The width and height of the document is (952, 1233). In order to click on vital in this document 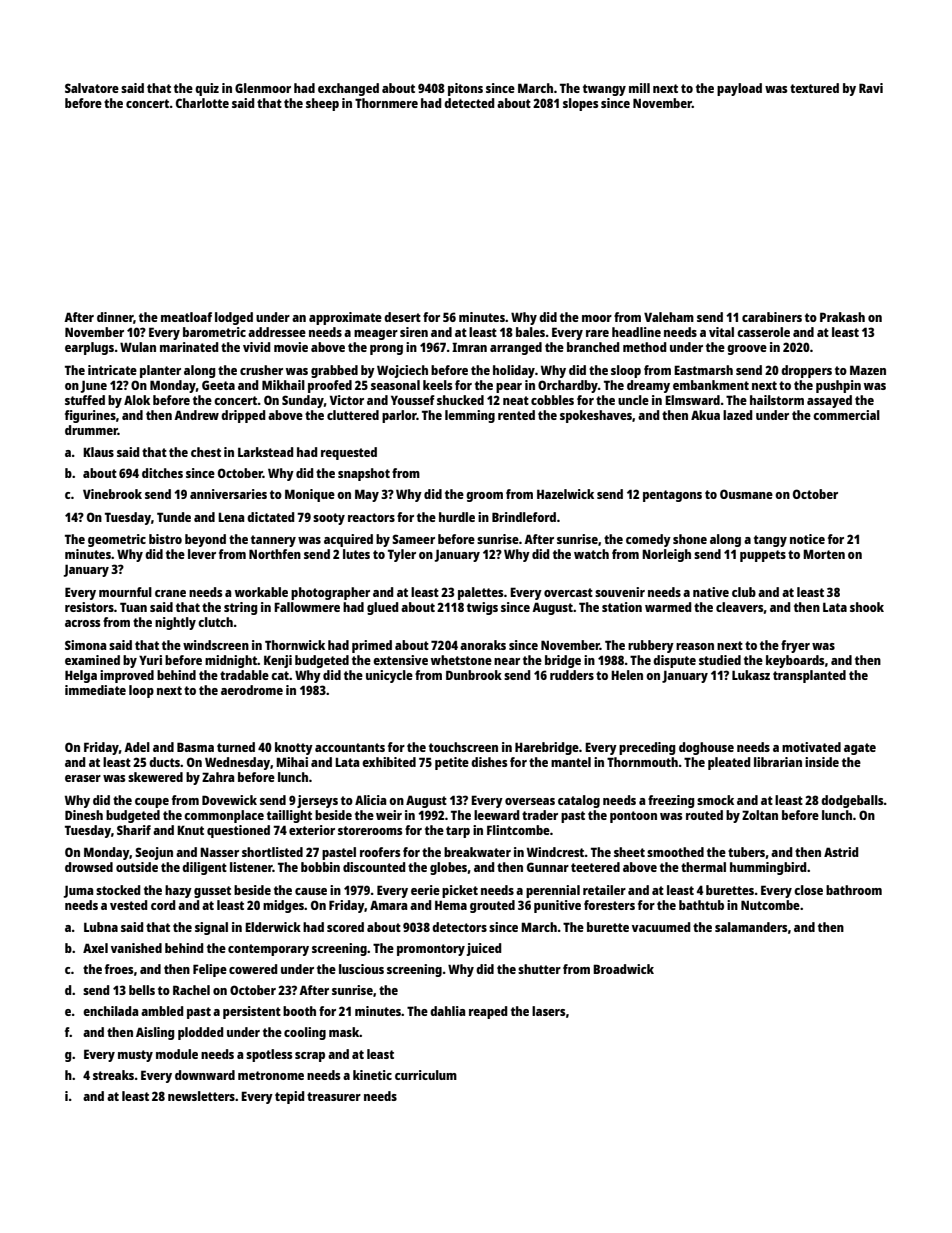, I will do `click(721, 332)`.
